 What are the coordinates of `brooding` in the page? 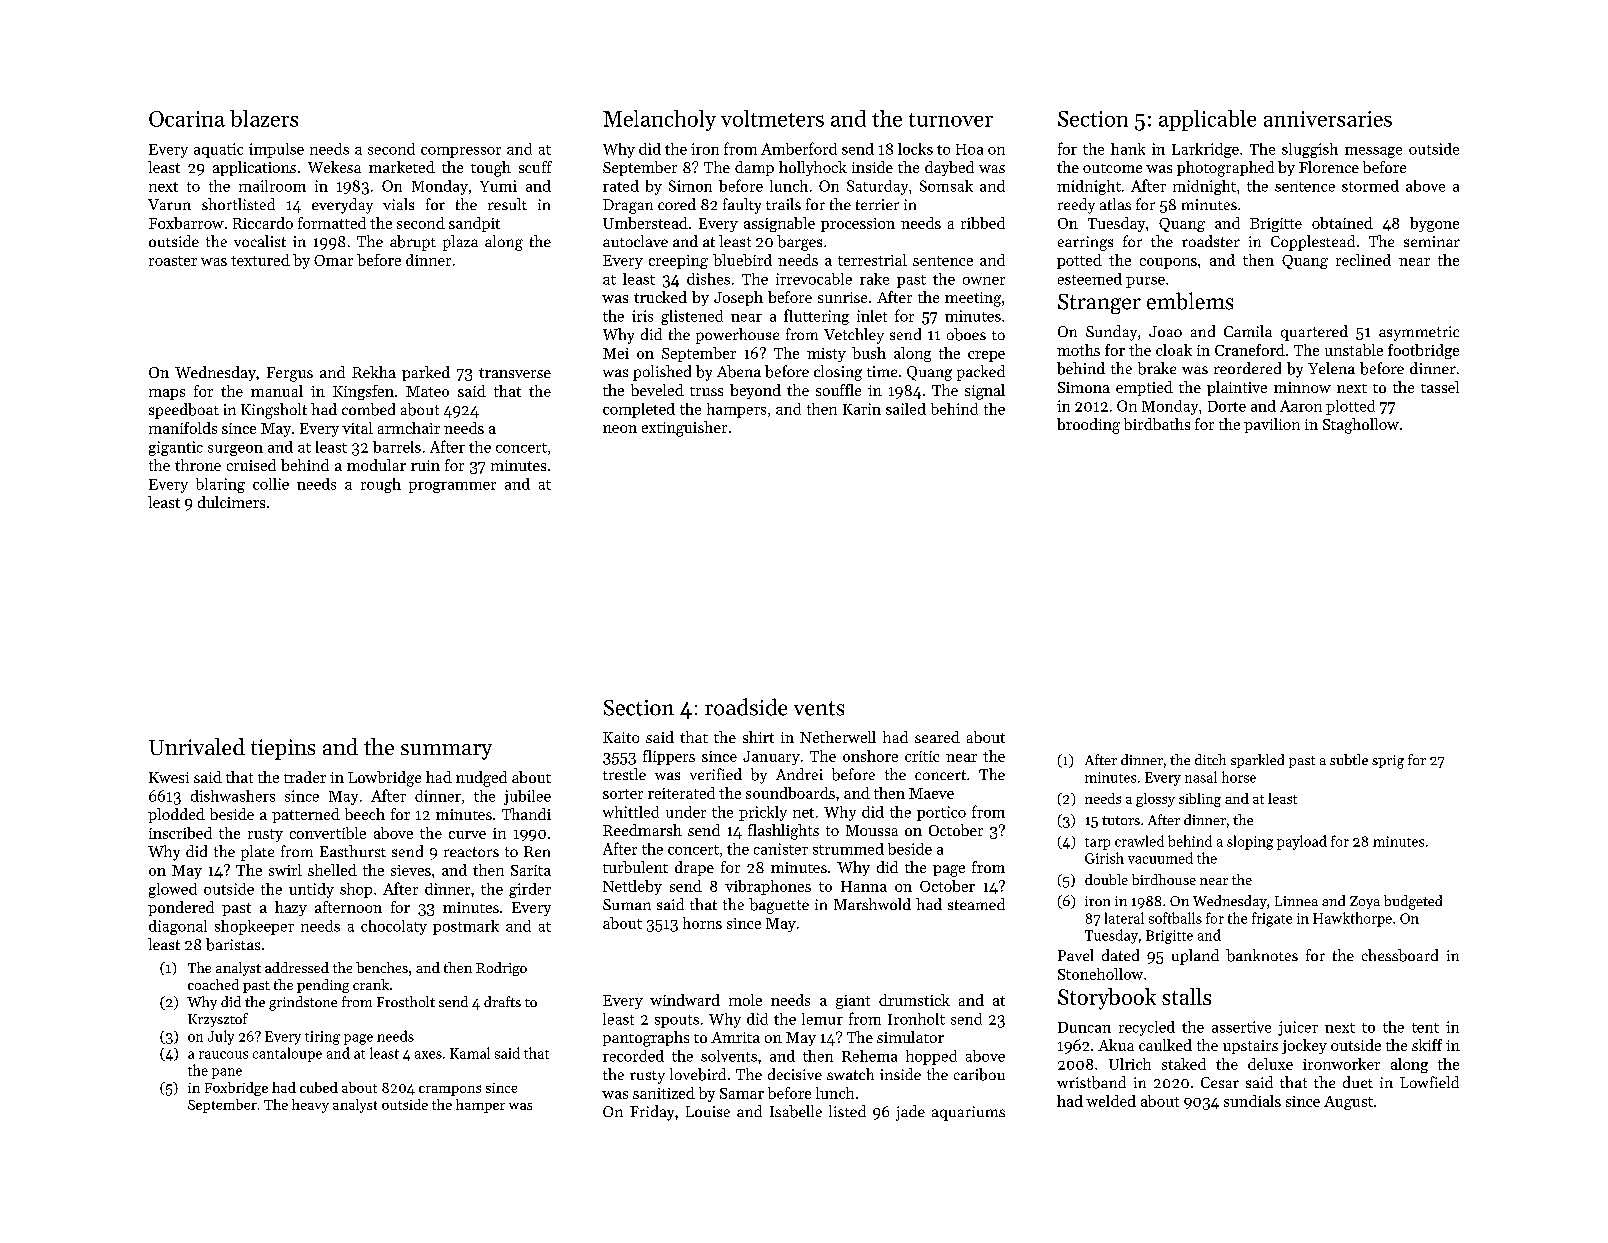 It's located at (1088, 426).
